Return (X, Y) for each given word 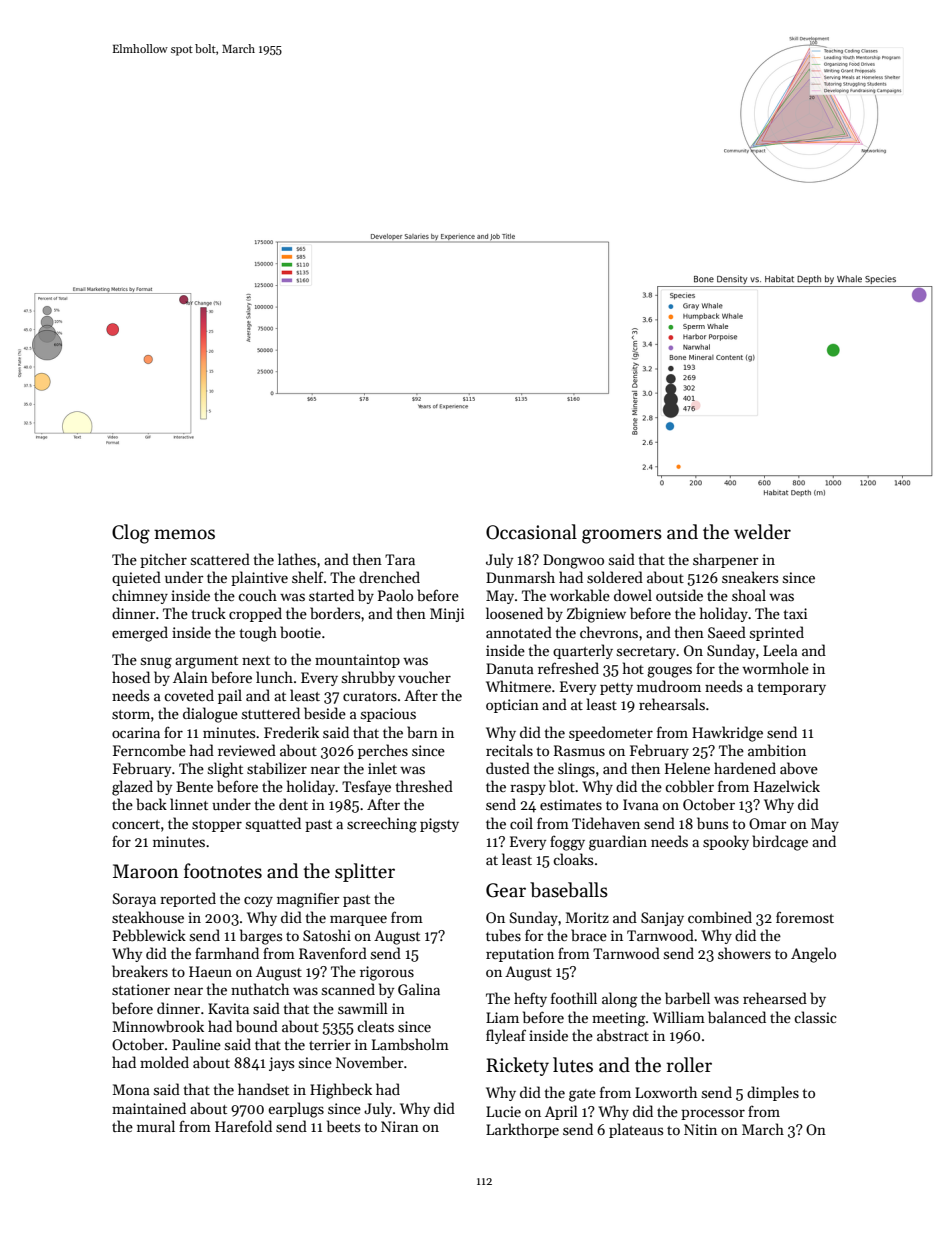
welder (762, 532)
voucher (424, 677)
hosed (131, 677)
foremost (805, 917)
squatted (273, 824)
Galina (419, 989)
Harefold (243, 1126)
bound (257, 1026)
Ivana (641, 804)
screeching (382, 825)
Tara (400, 559)
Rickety (517, 1066)
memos (184, 534)
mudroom (669, 686)
